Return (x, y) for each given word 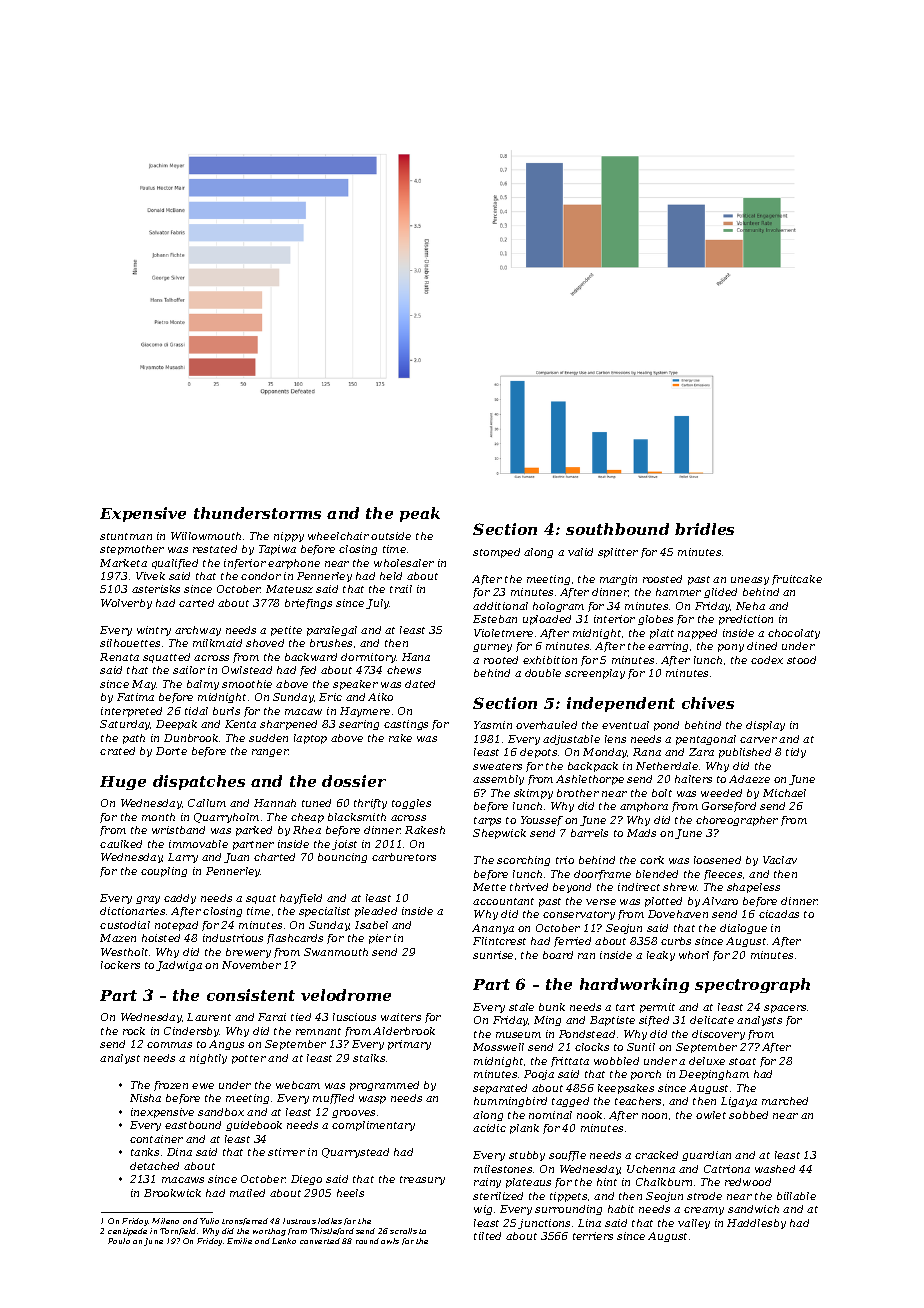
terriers (593, 1236)
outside (391, 536)
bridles (704, 529)
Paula (119, 1241)
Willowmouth (206, 536)
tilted (487, 1236)
